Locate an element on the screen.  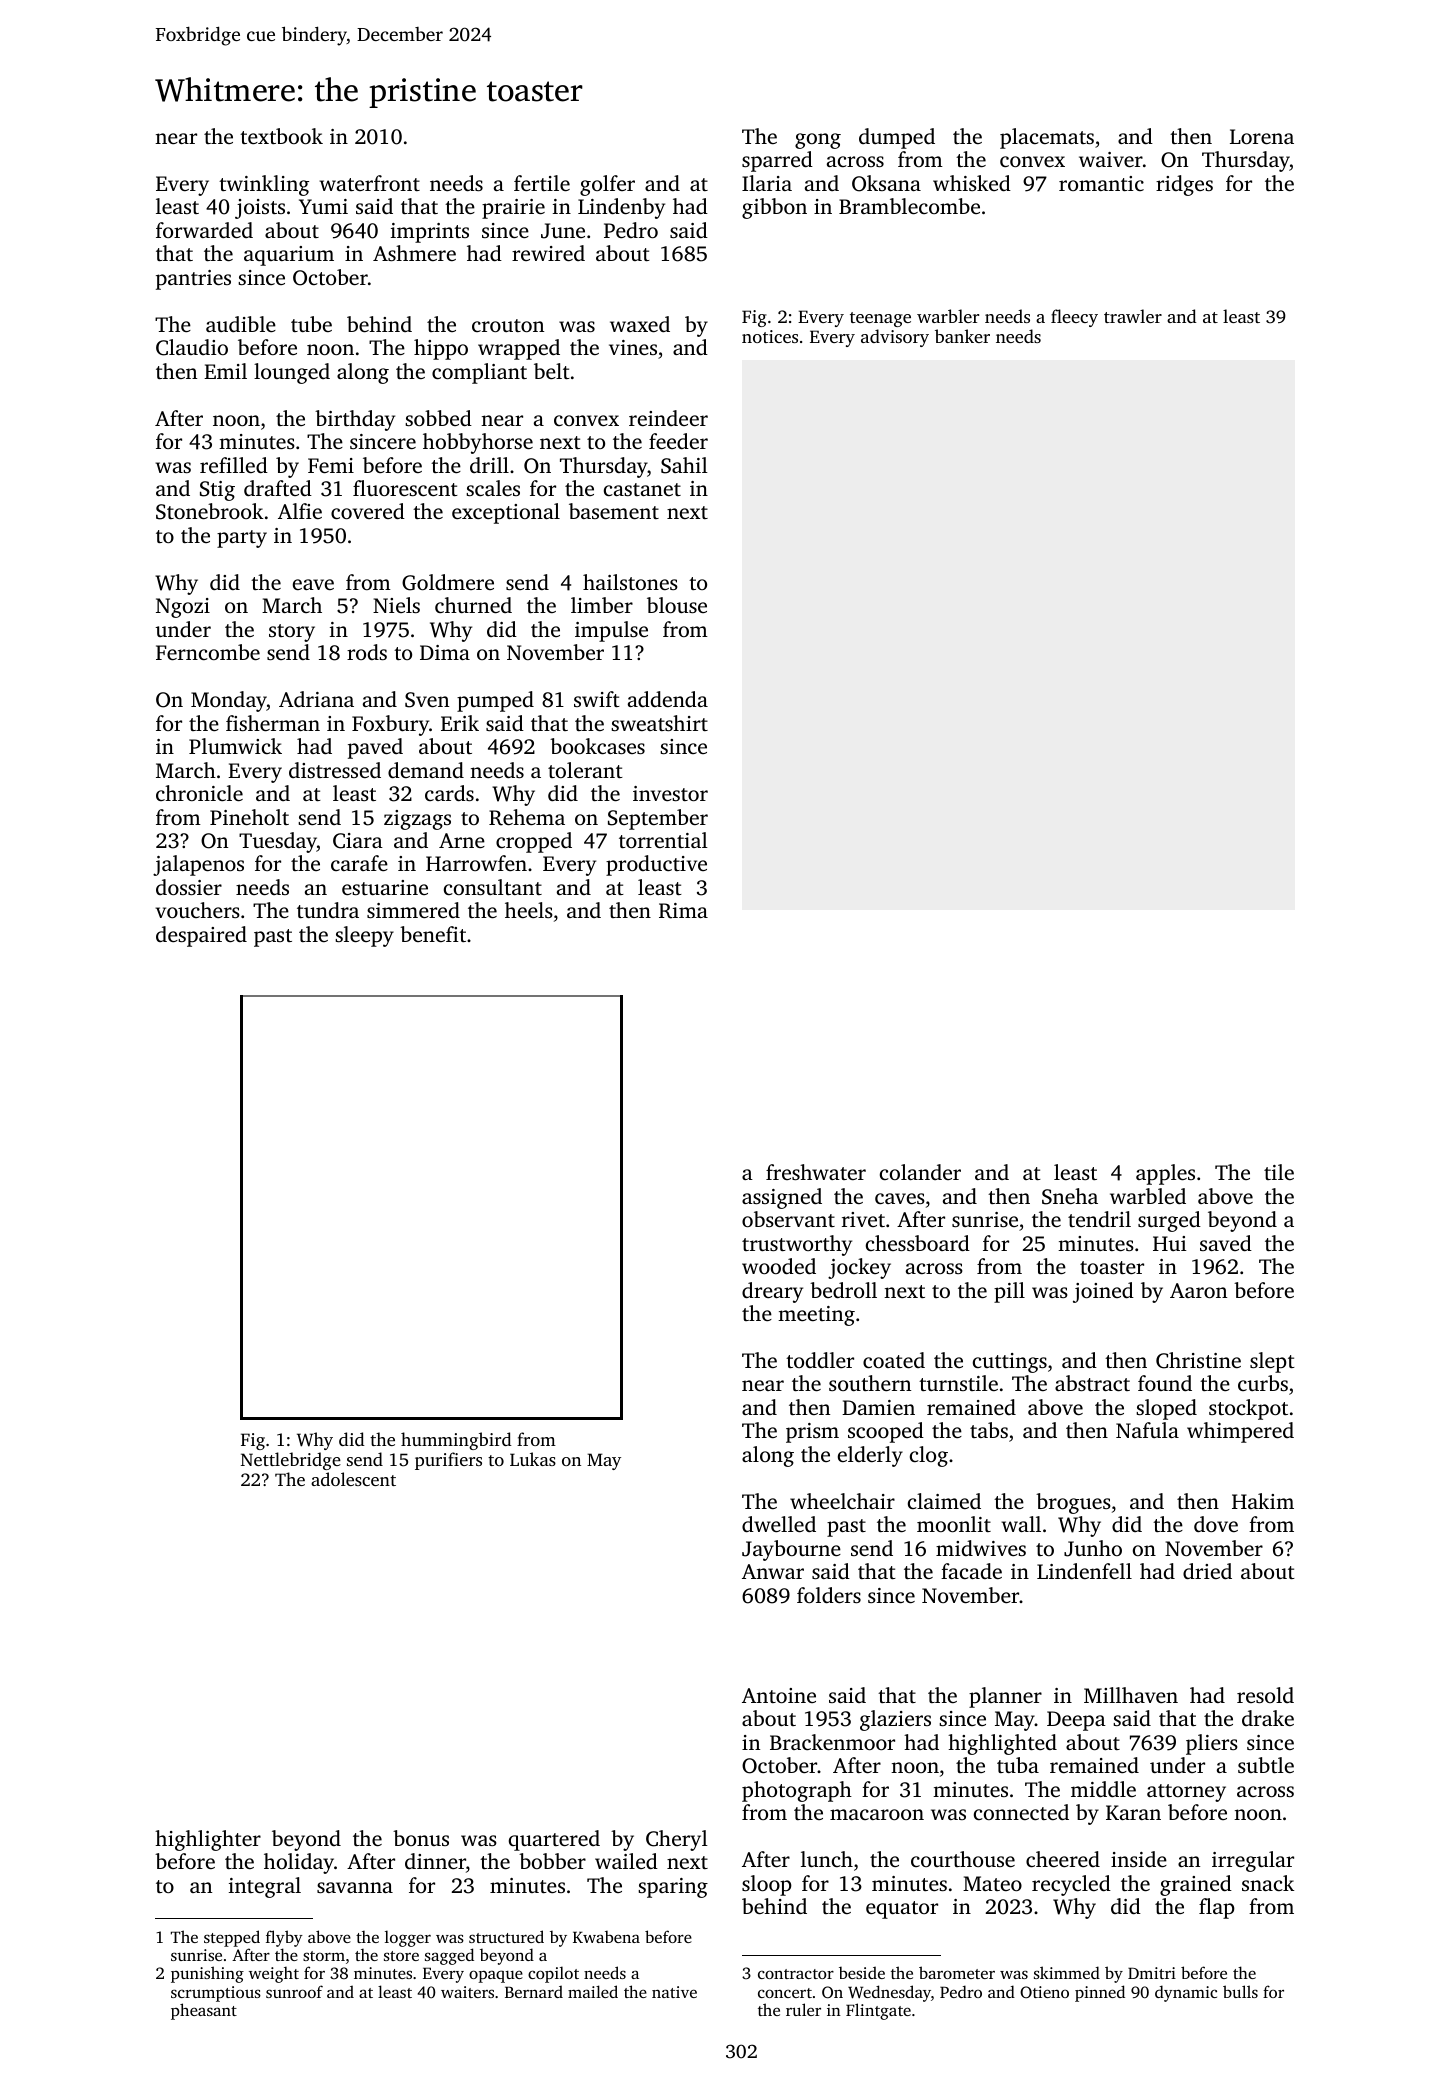
glaziers is located at coordinates (895, 1720).
